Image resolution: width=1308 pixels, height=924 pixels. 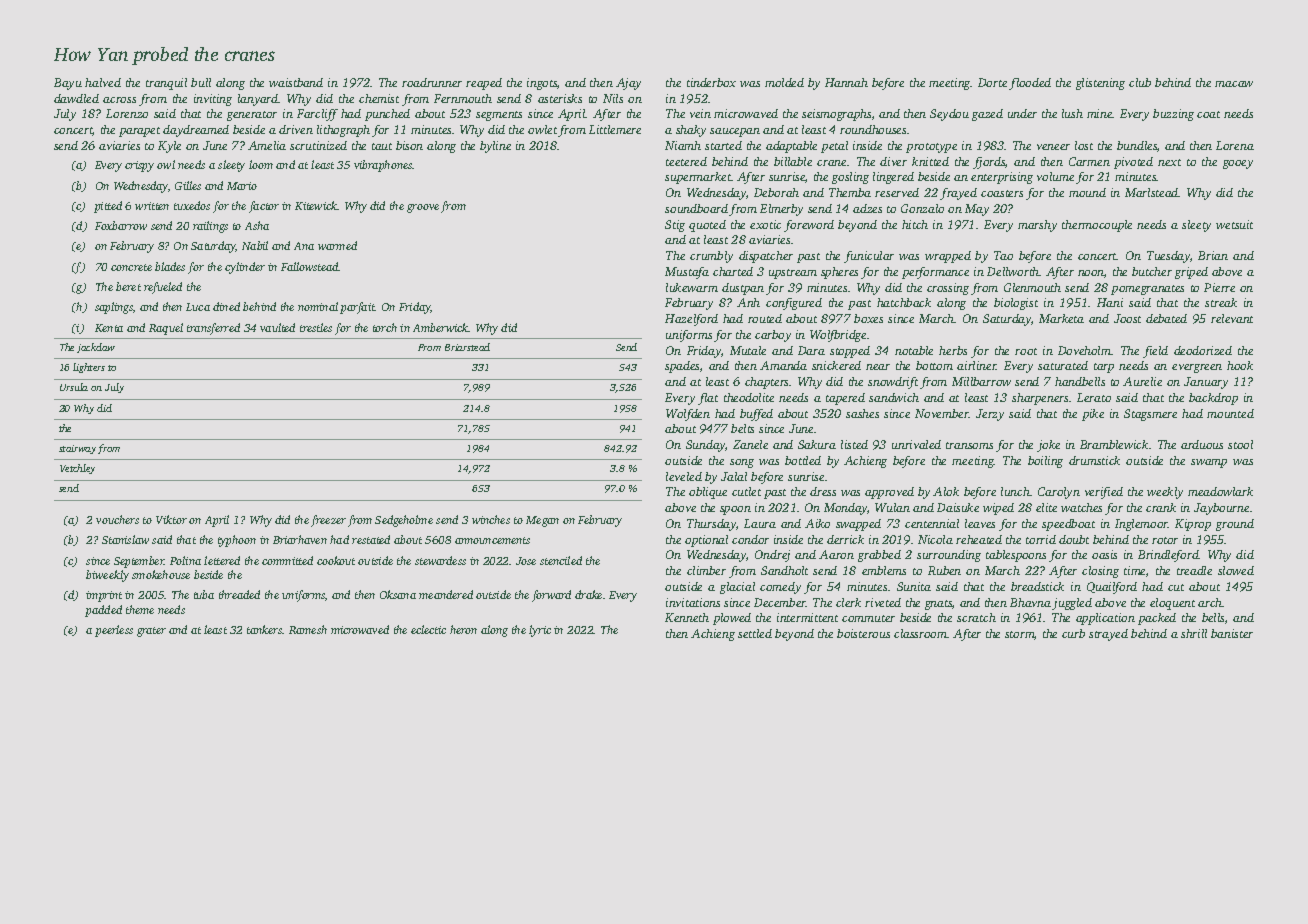 What do you see at coordinates (121, 225) in the image?
I see `Foxbarrow` at bounding box center [121, 225].
